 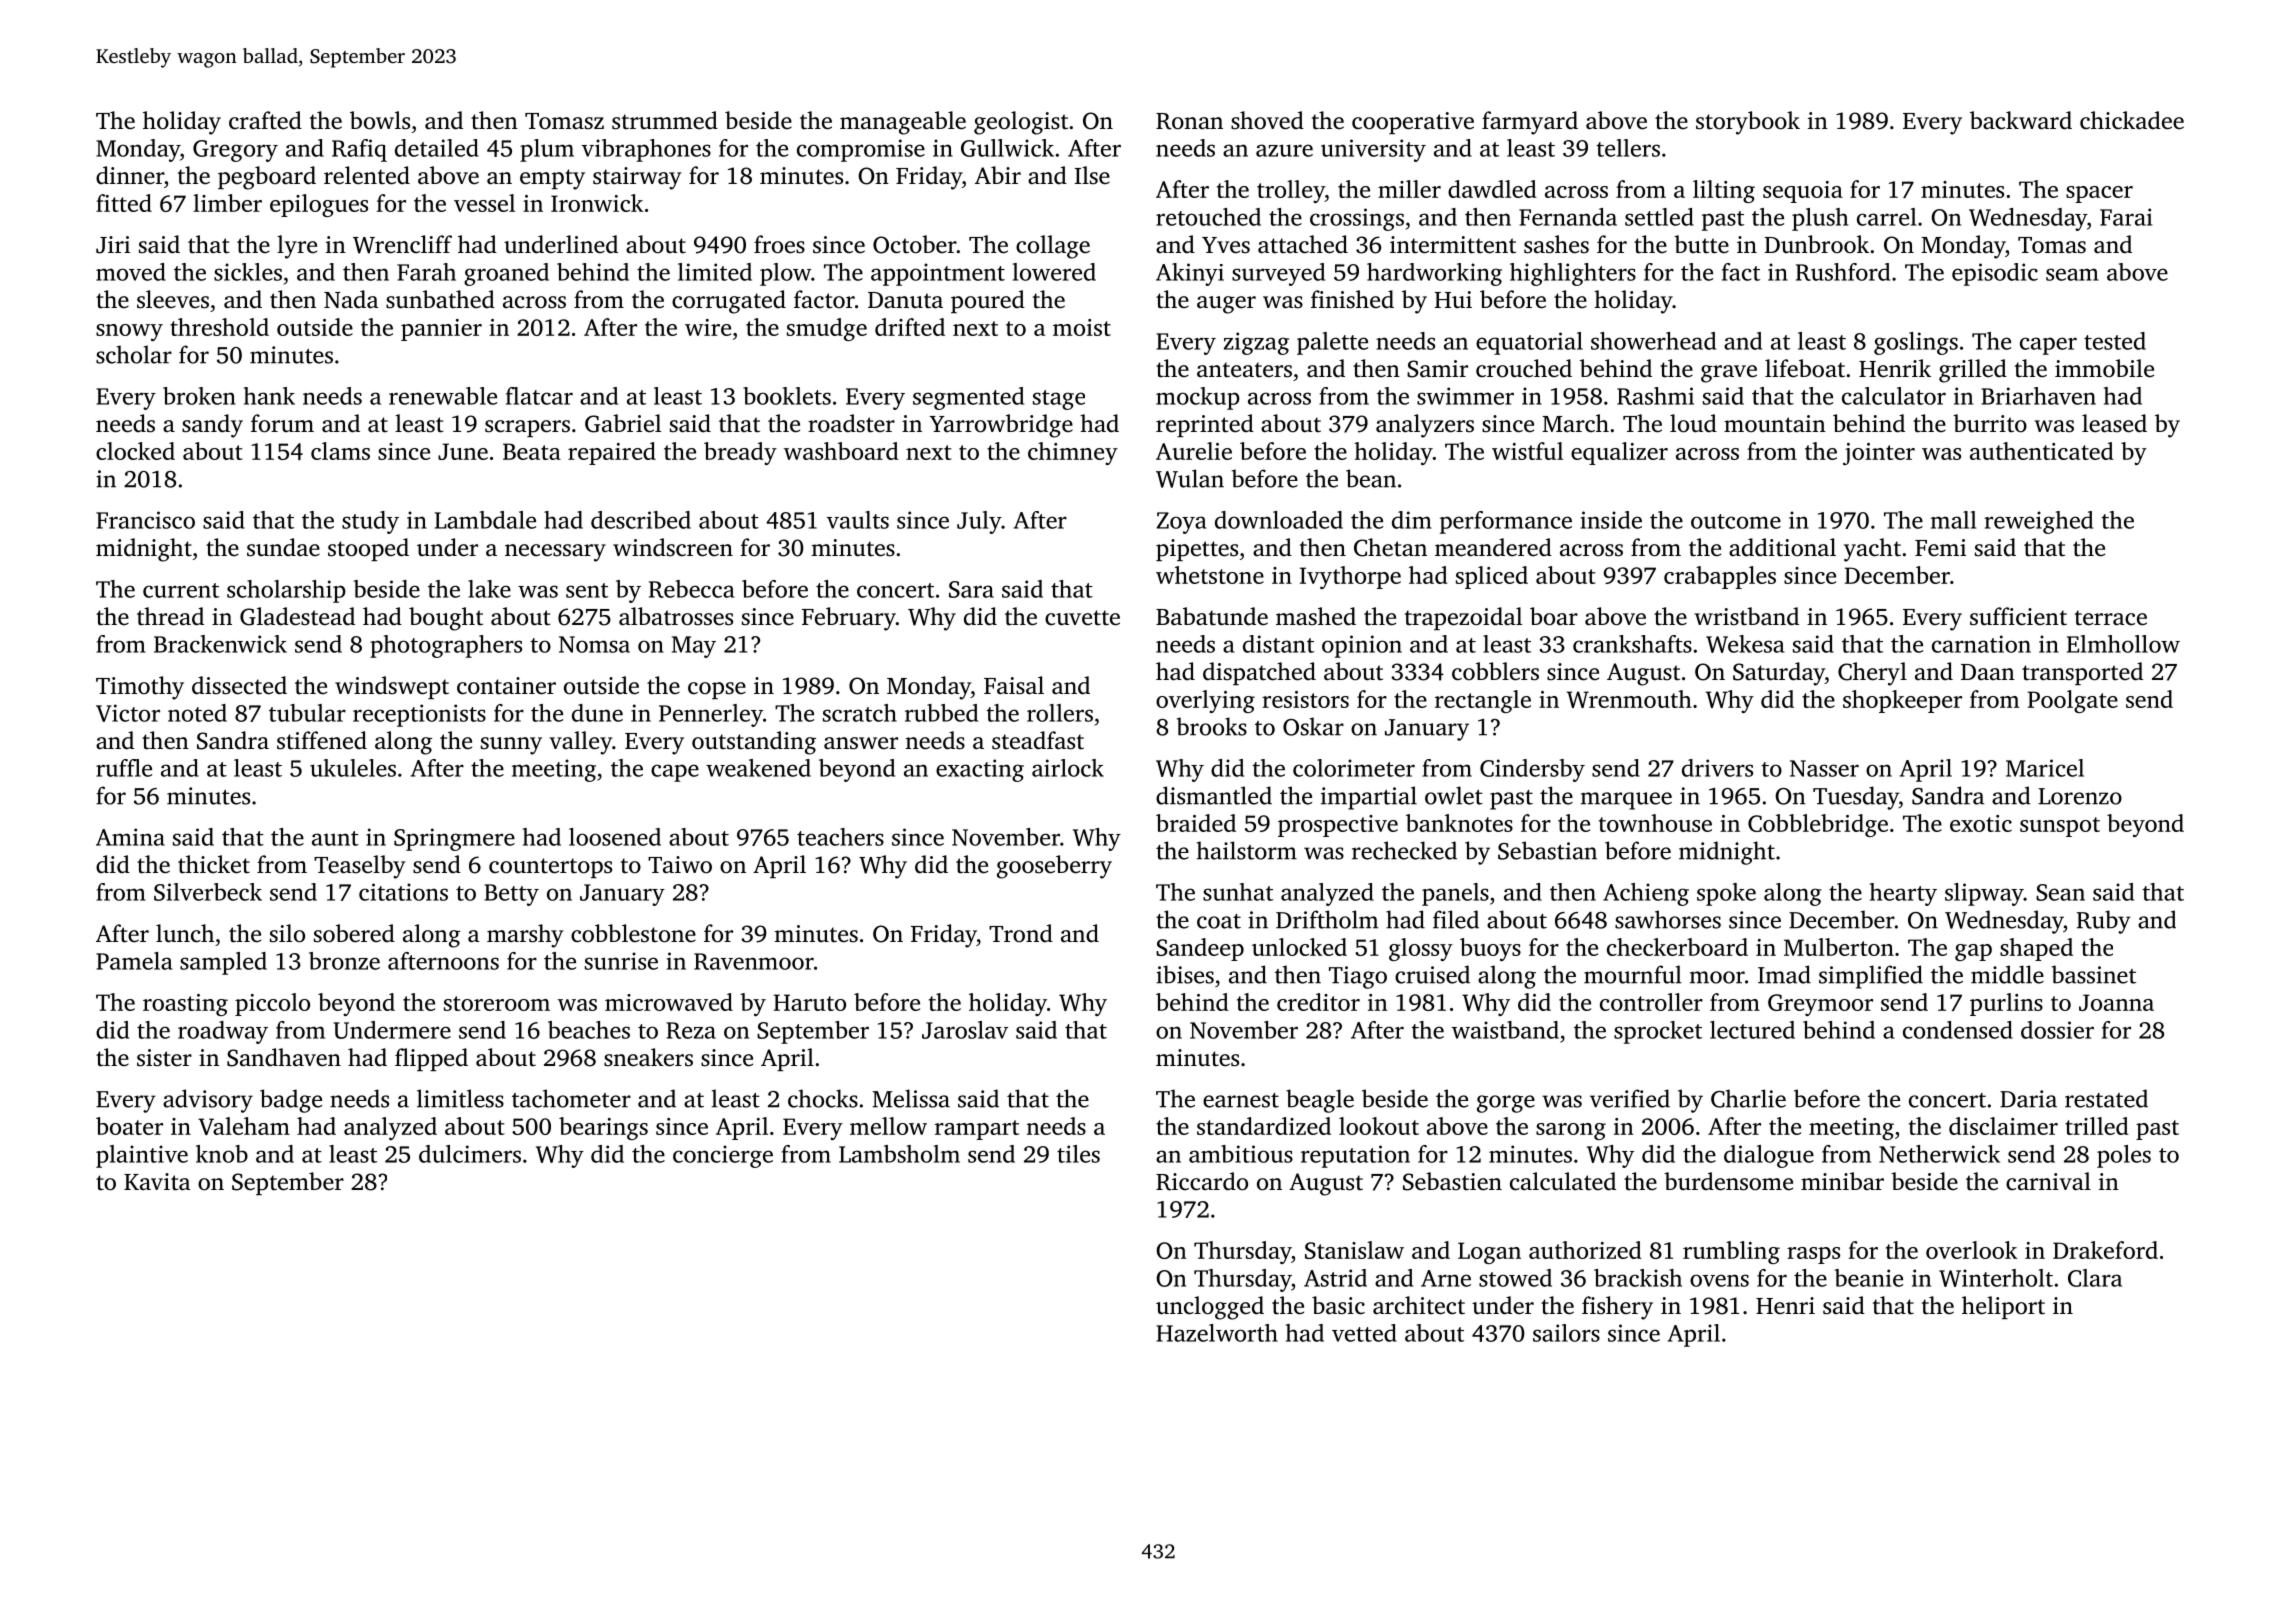 I want to click on relented, so click(x=367, y=175).
